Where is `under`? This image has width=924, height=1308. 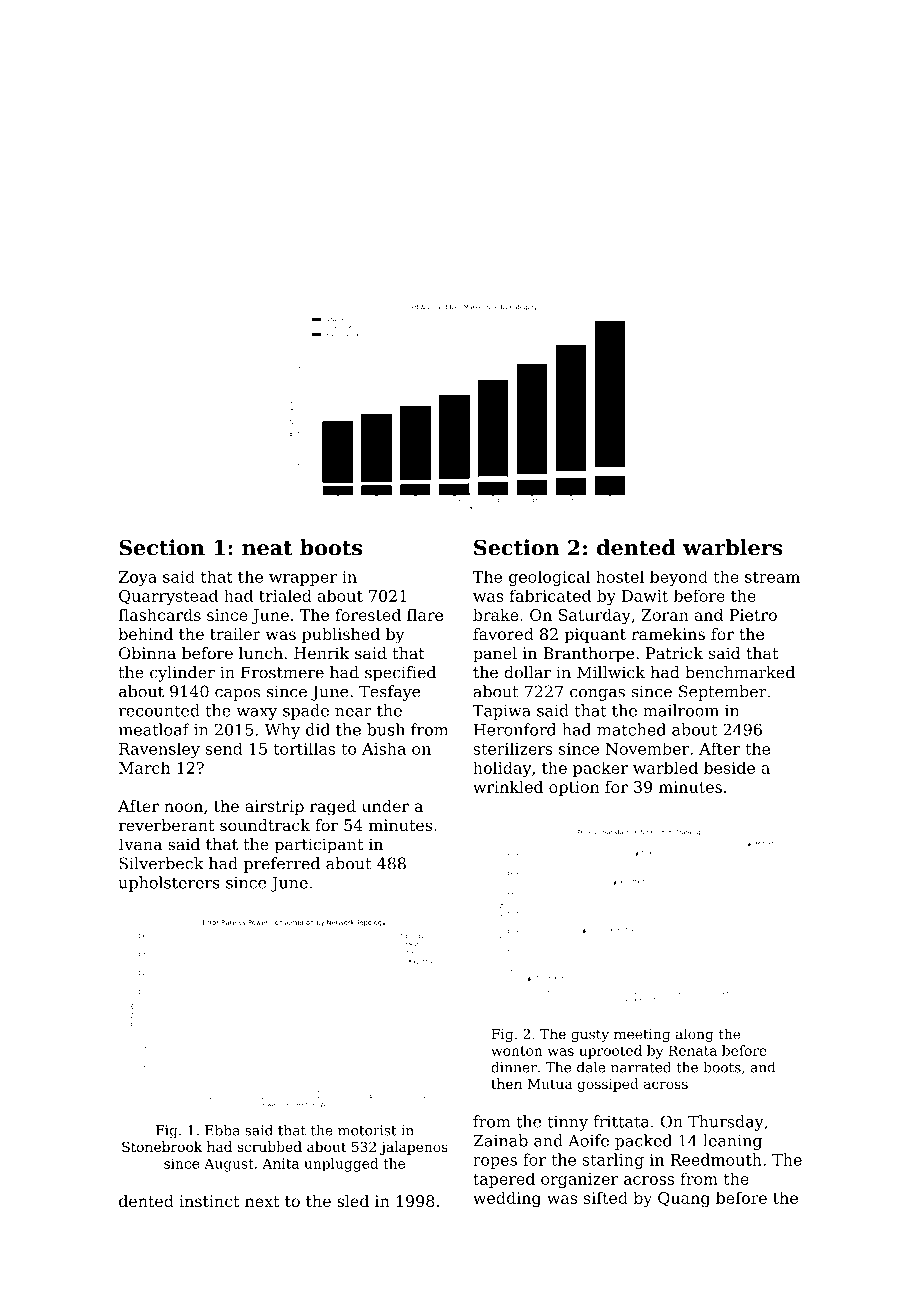 under is located at coordinates (385, 806).
